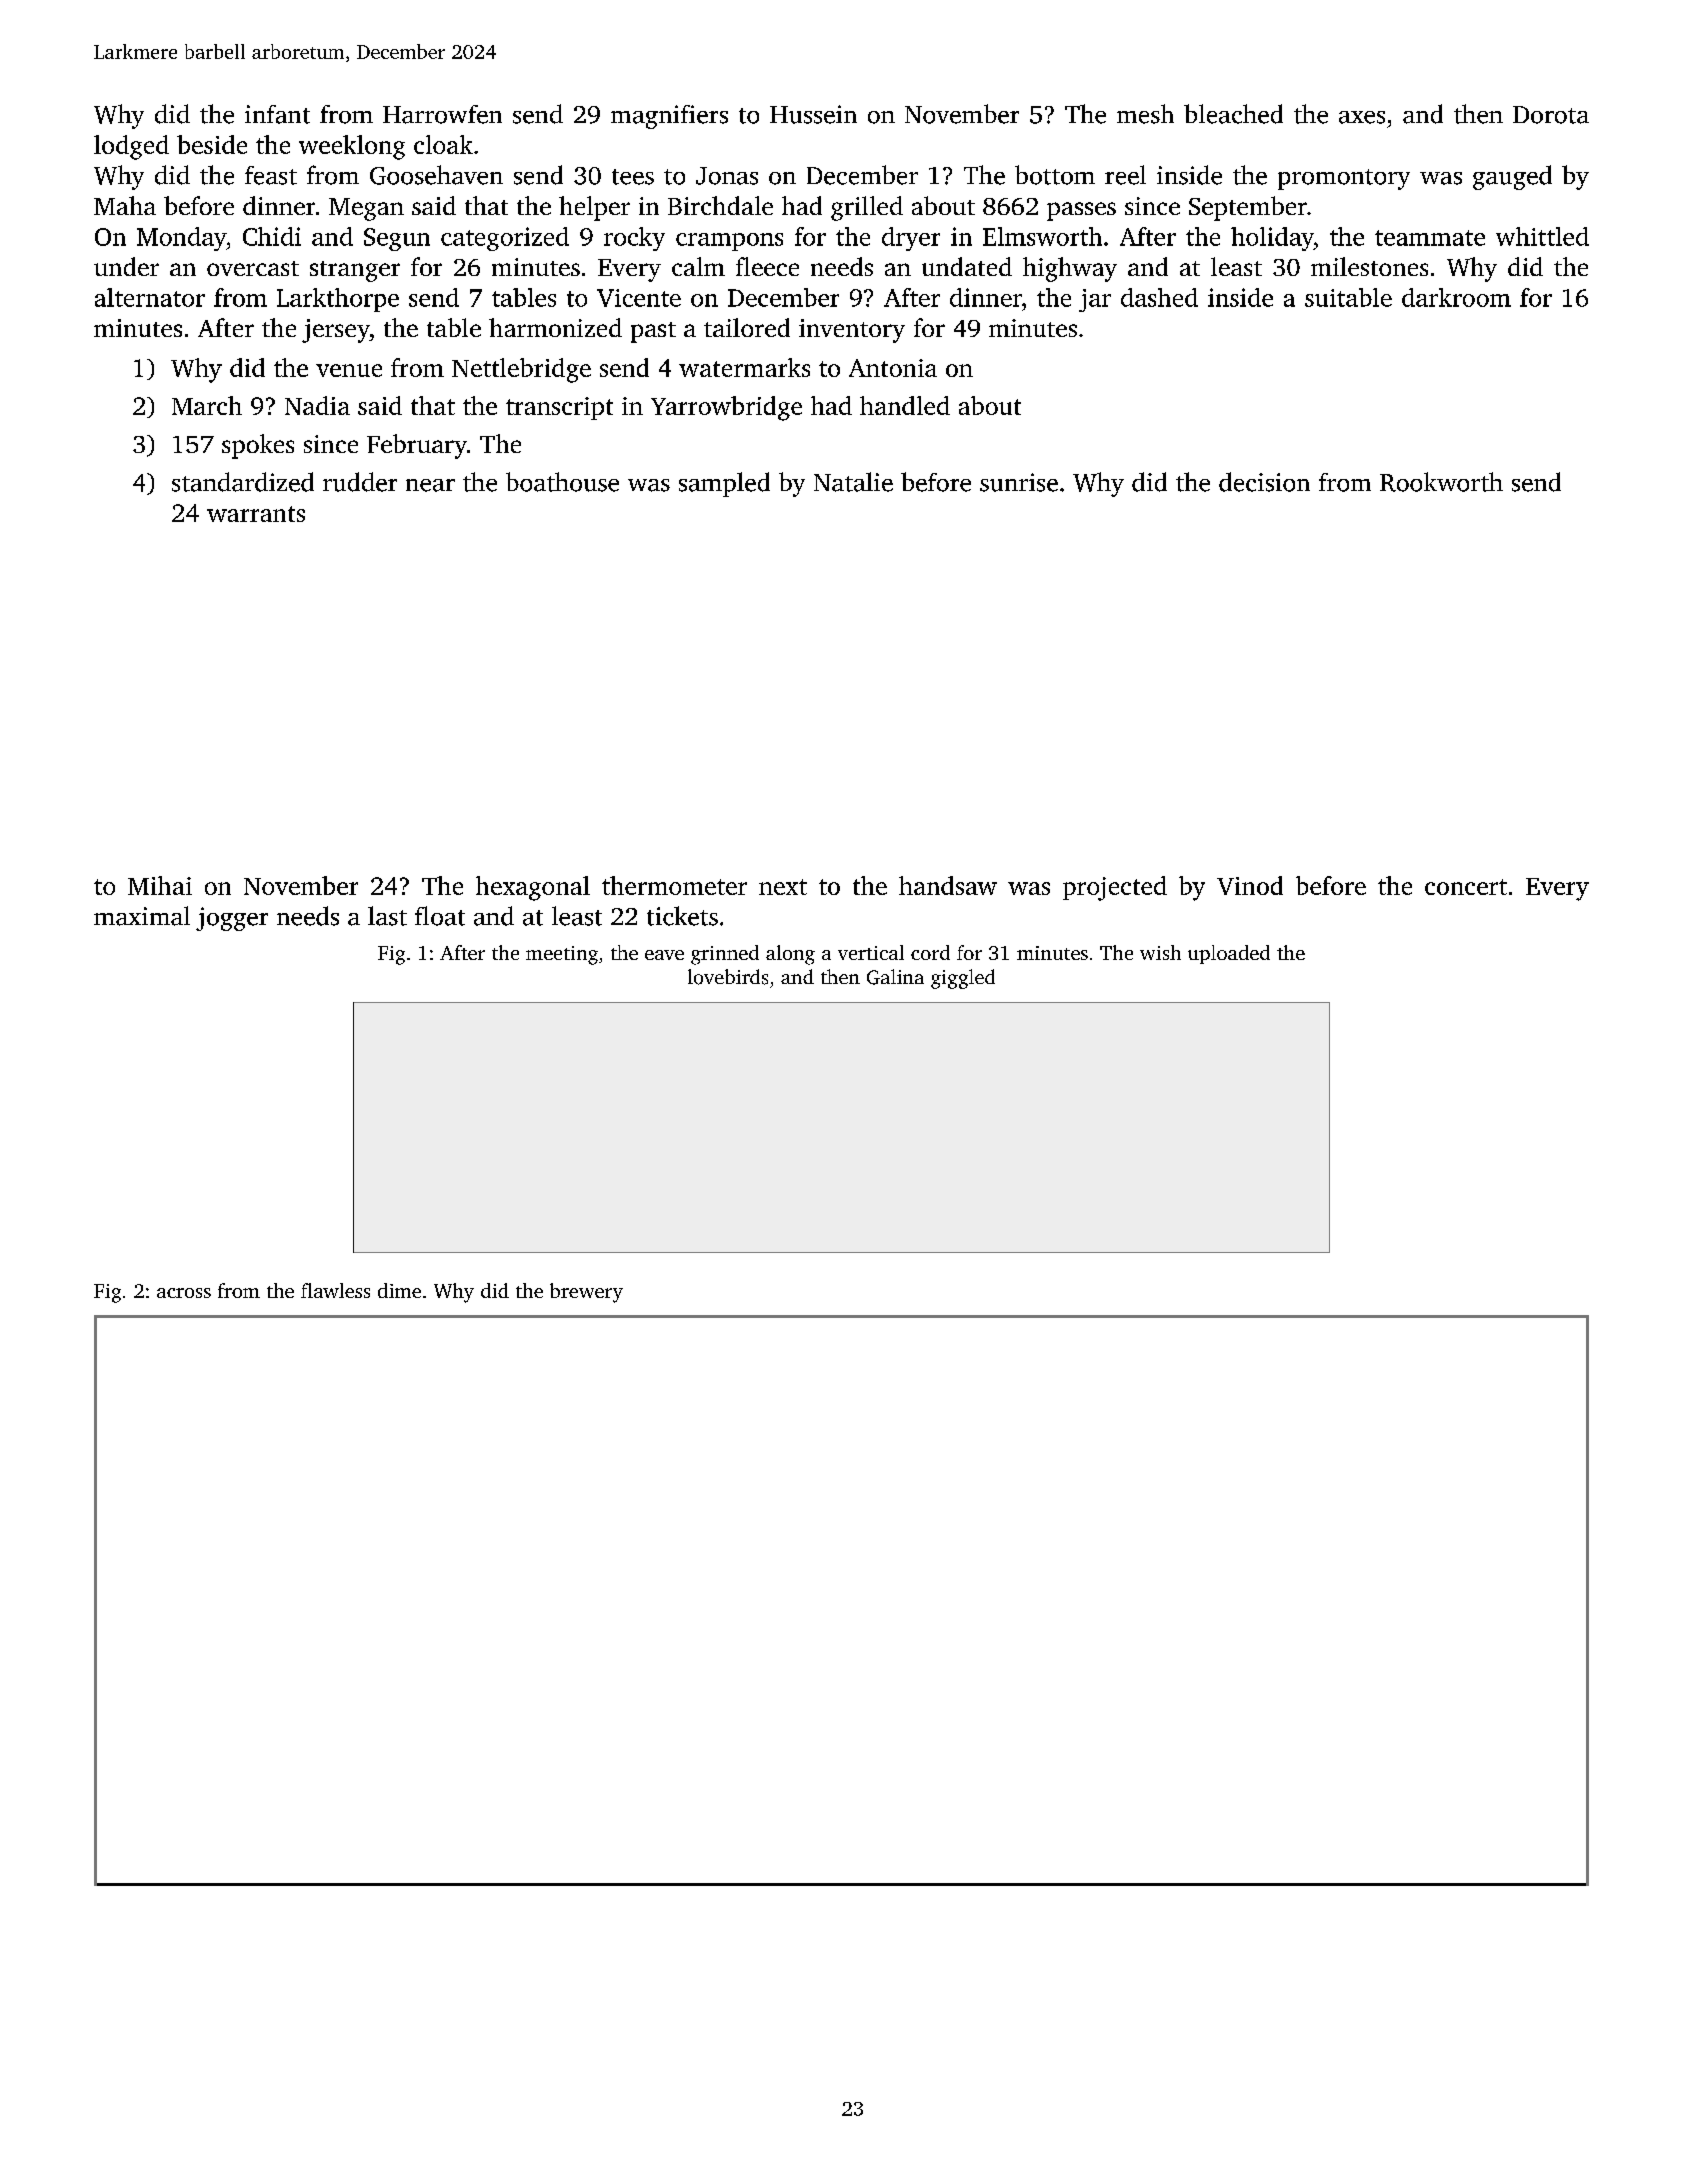  I want to click on Mihai, so click(160, 885).
